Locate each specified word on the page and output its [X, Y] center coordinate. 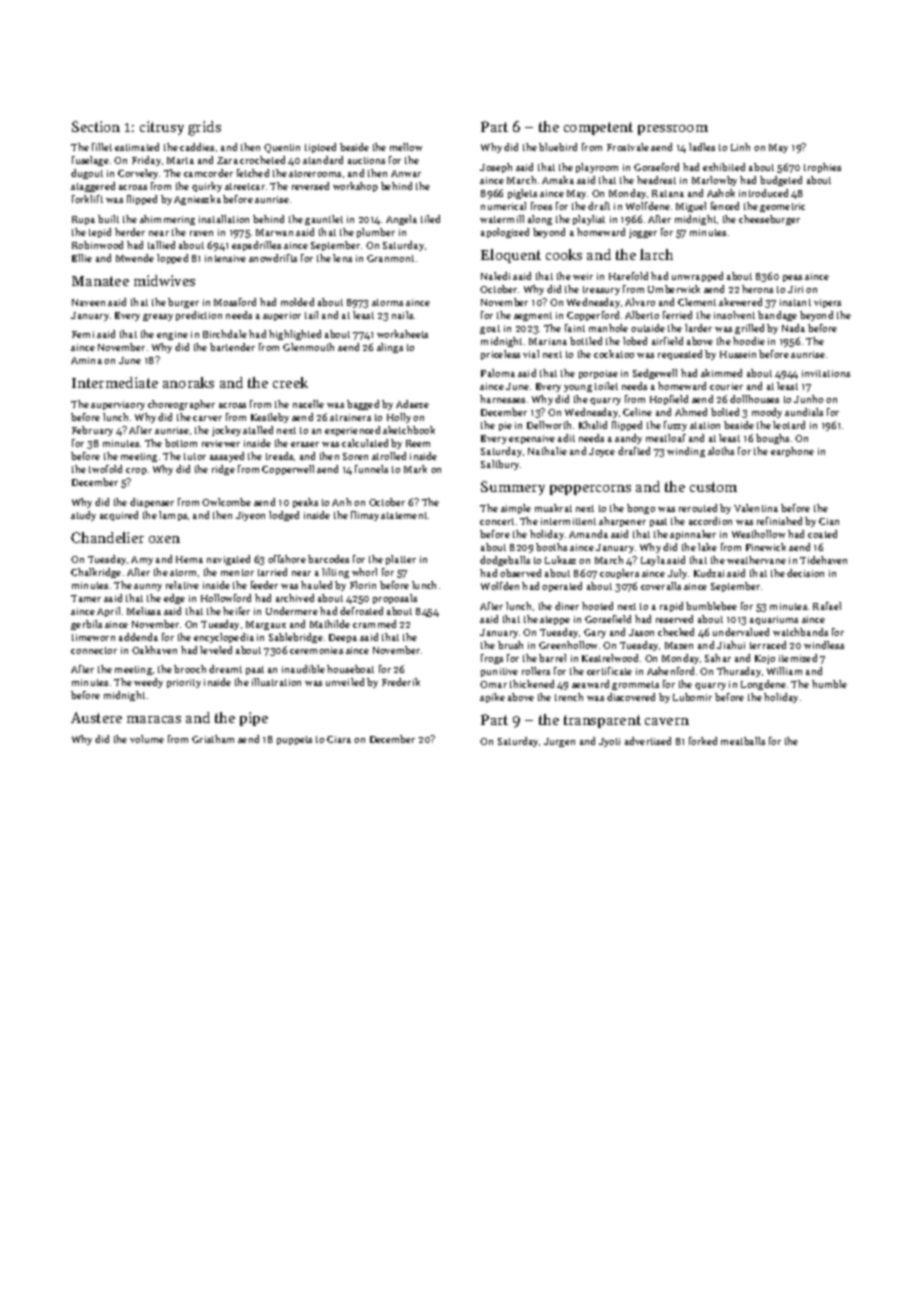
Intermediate [115, 382]
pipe [254, 719]
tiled [430, 219]
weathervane [756, 560]
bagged [363, 405]
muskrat [553, 508]
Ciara [339, 739]
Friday [146, 161]
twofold [105, 469]
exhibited [724, 167]
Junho [808, 399]
